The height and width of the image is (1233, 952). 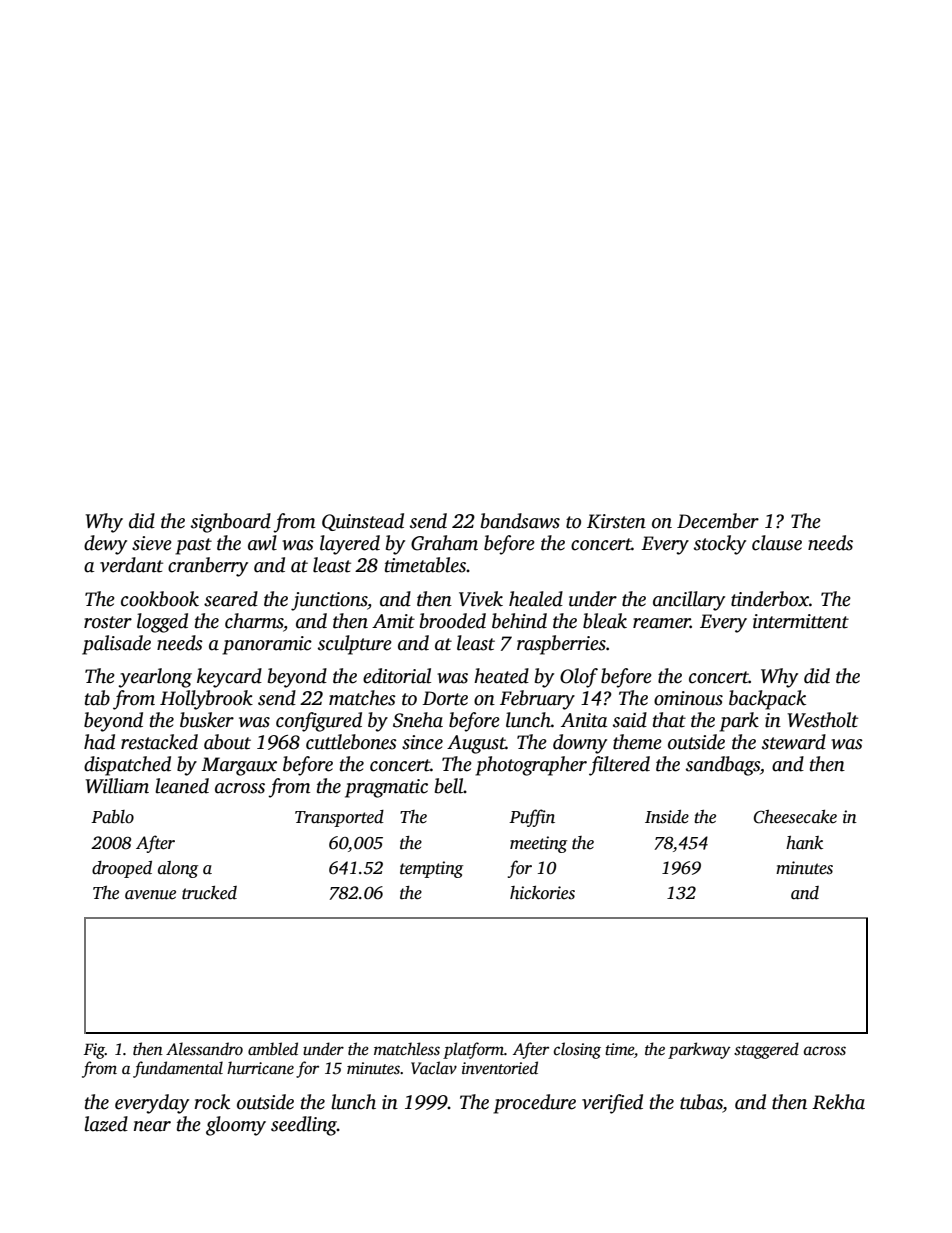 I want to click on drooped, so click(x=122, y=869).
